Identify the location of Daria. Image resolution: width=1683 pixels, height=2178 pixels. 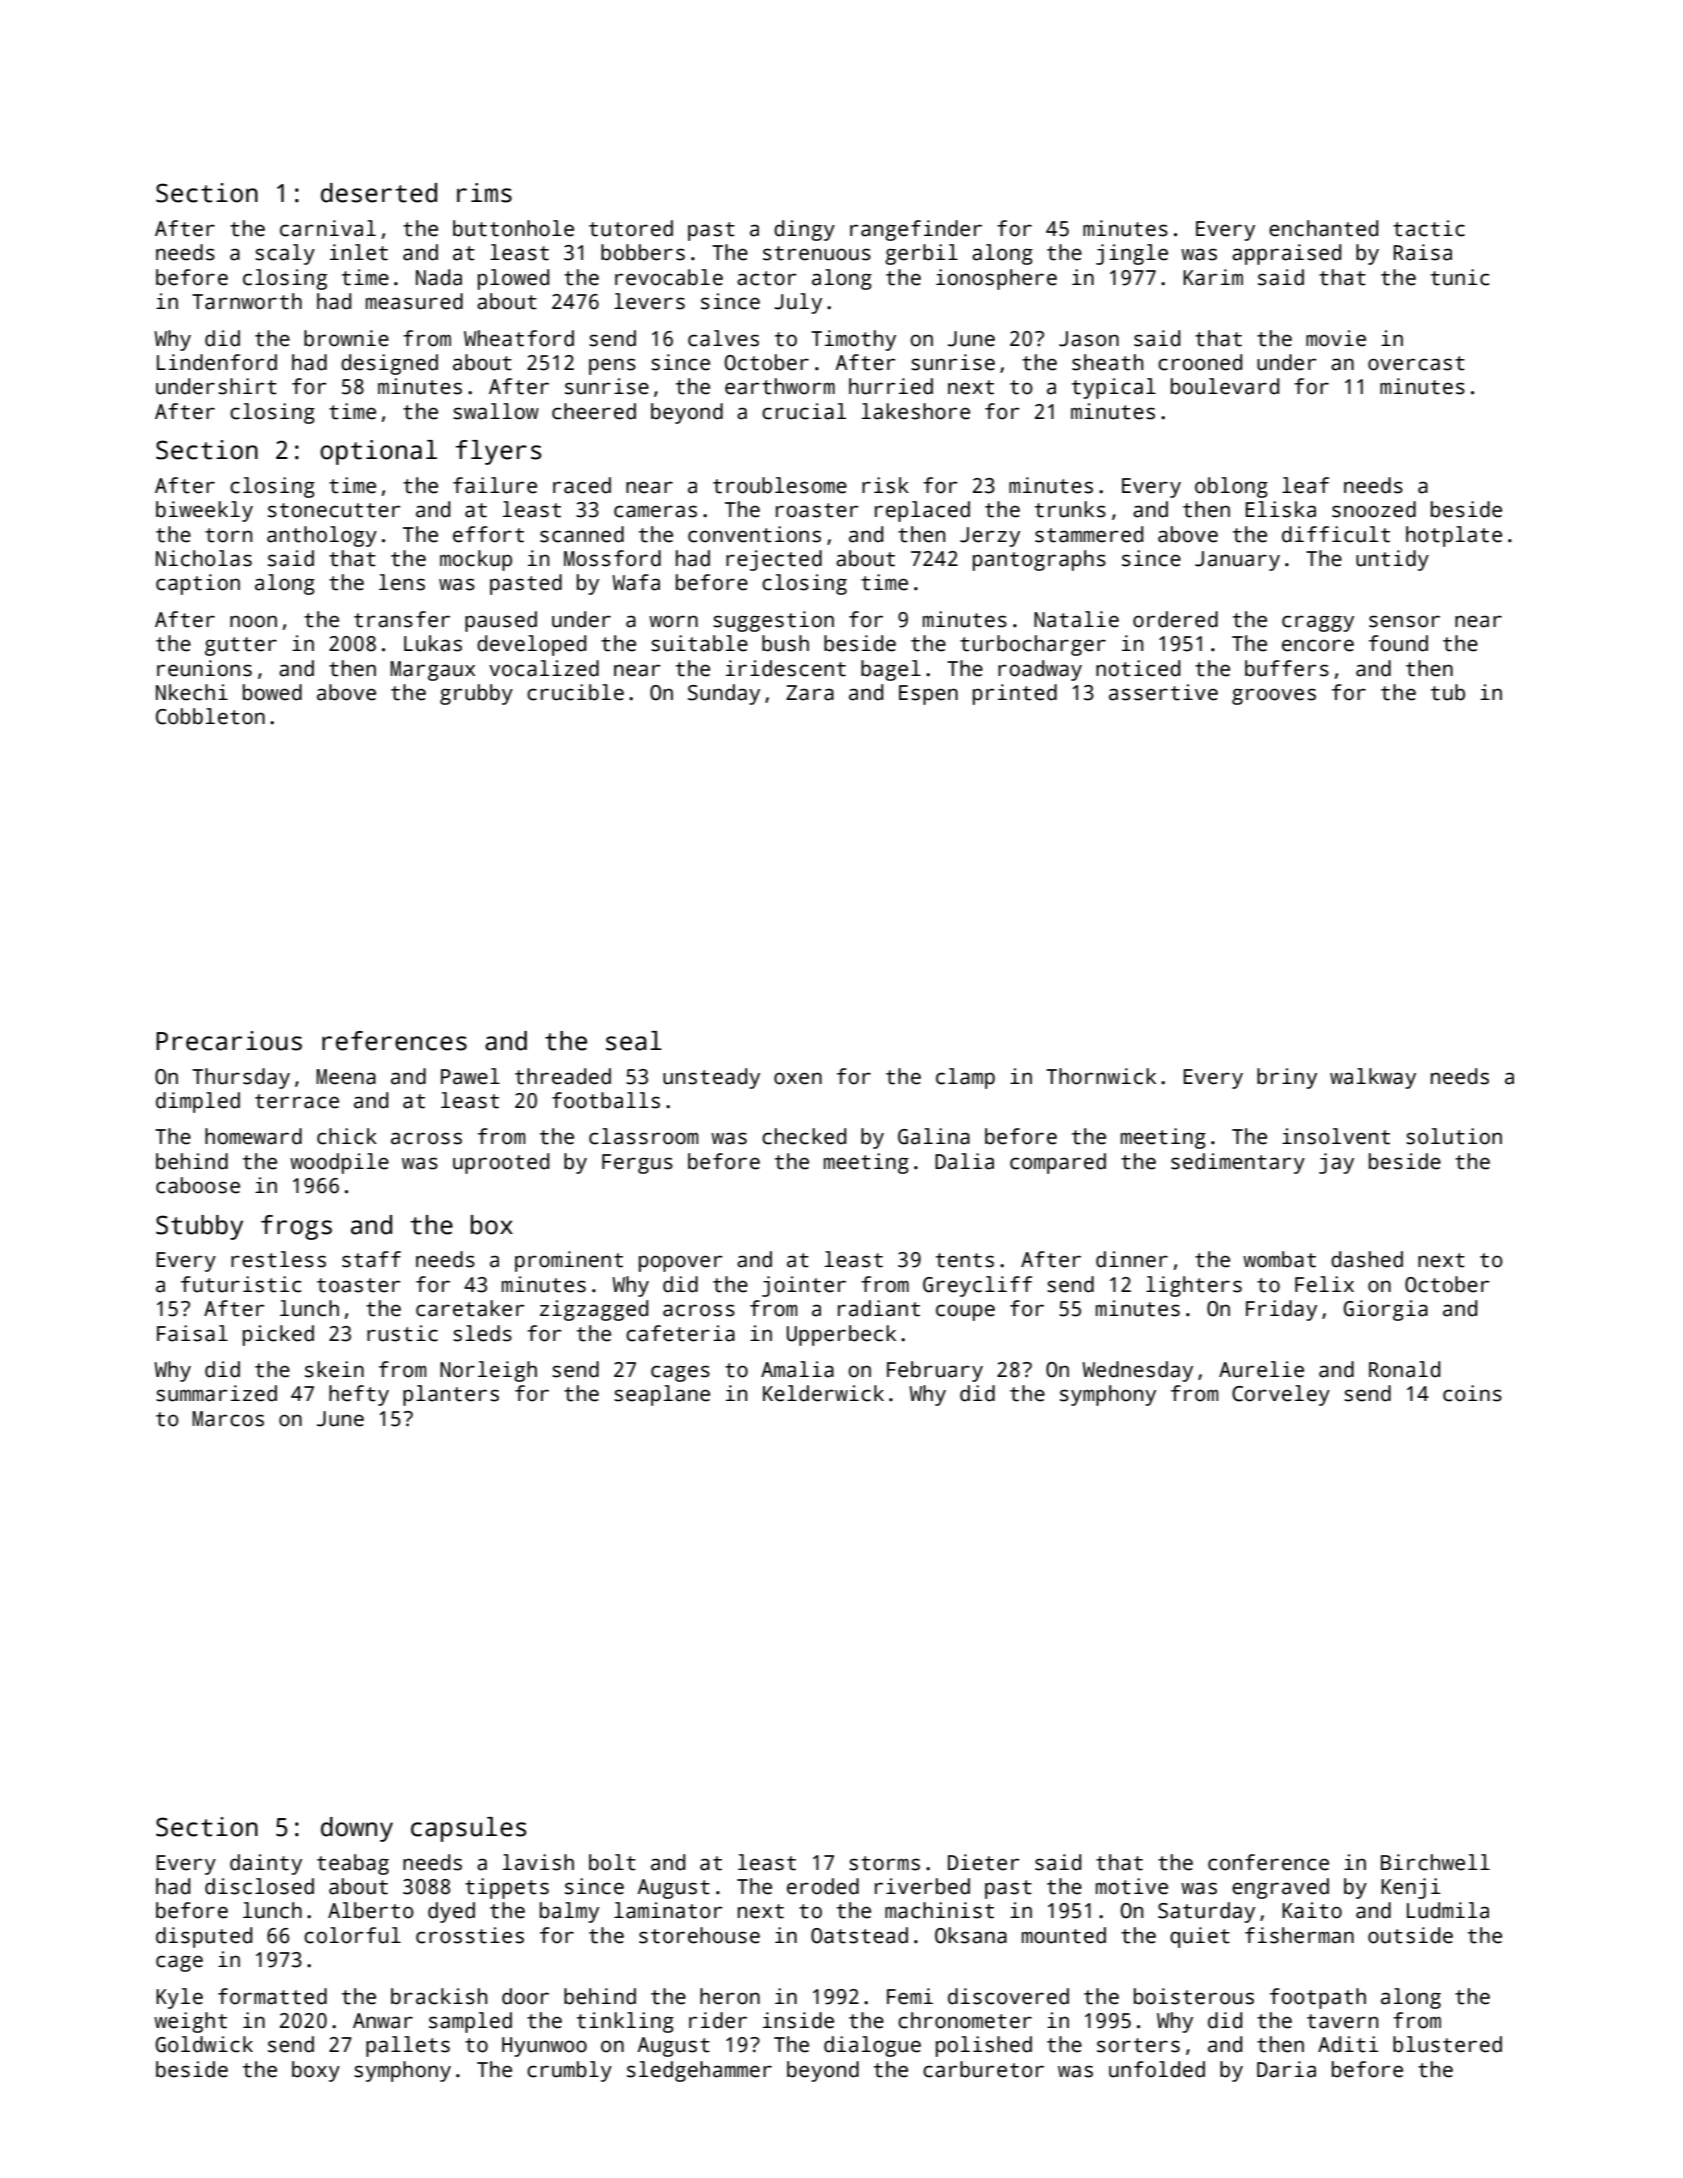
(1286, 2069).
